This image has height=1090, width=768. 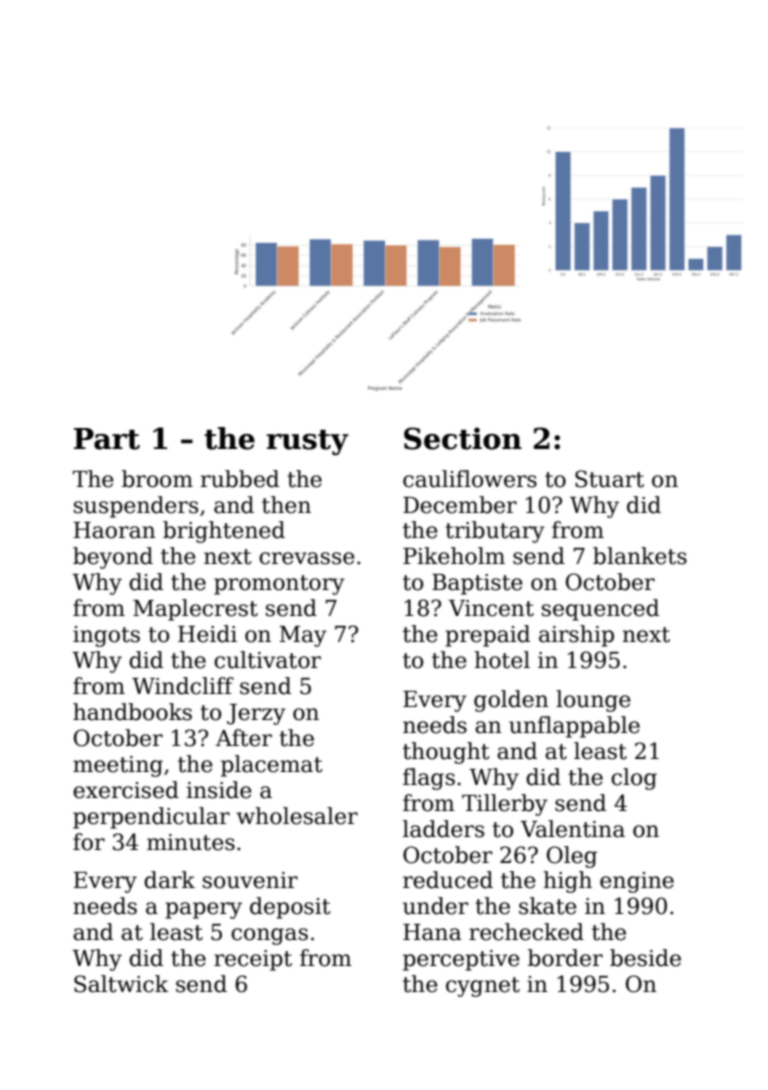 What do you see at coordinates (157, 479) in the image?
I see `broom` at bounding box center [157, 479].
